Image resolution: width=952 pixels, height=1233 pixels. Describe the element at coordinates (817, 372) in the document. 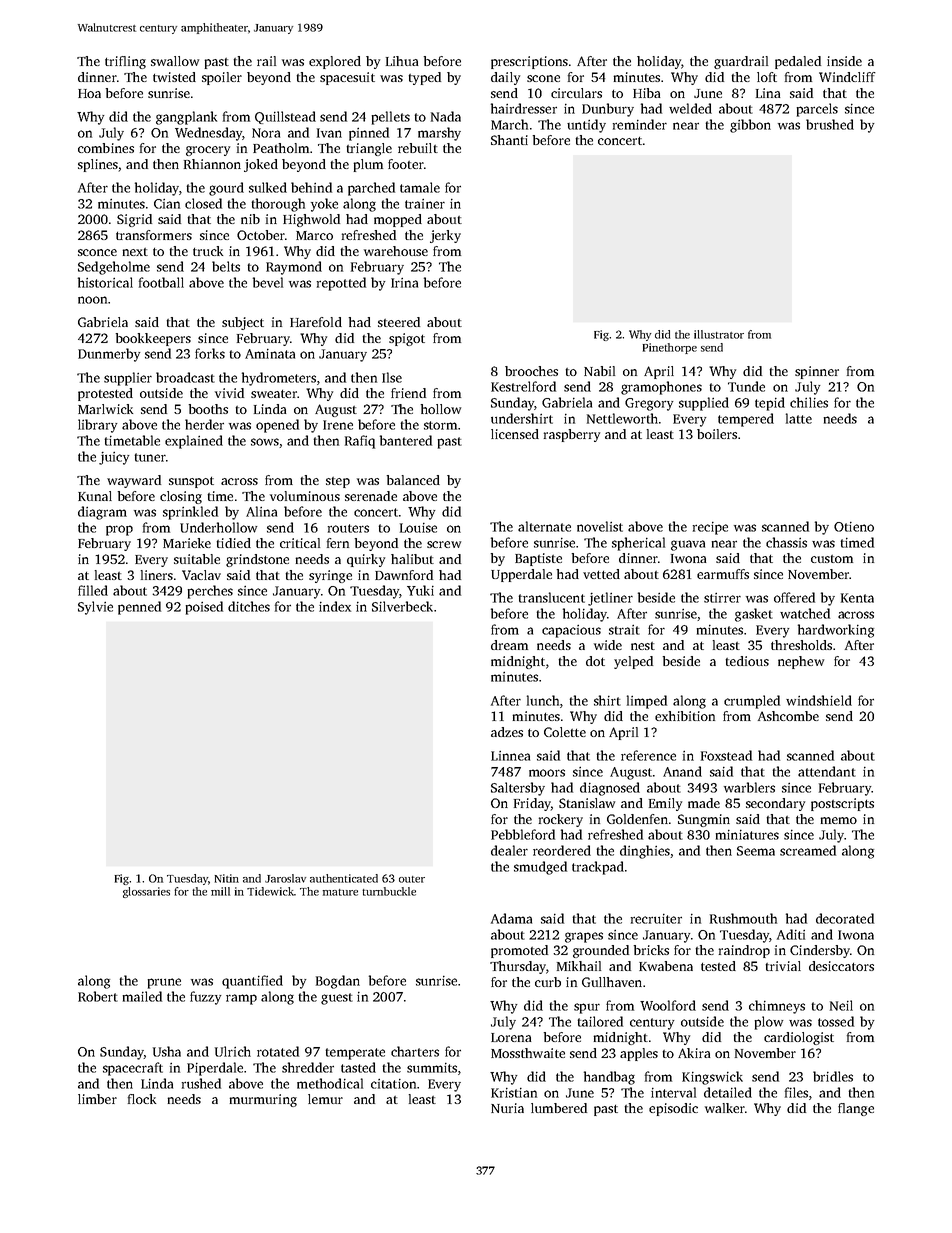

I see `spinner` at that location.
